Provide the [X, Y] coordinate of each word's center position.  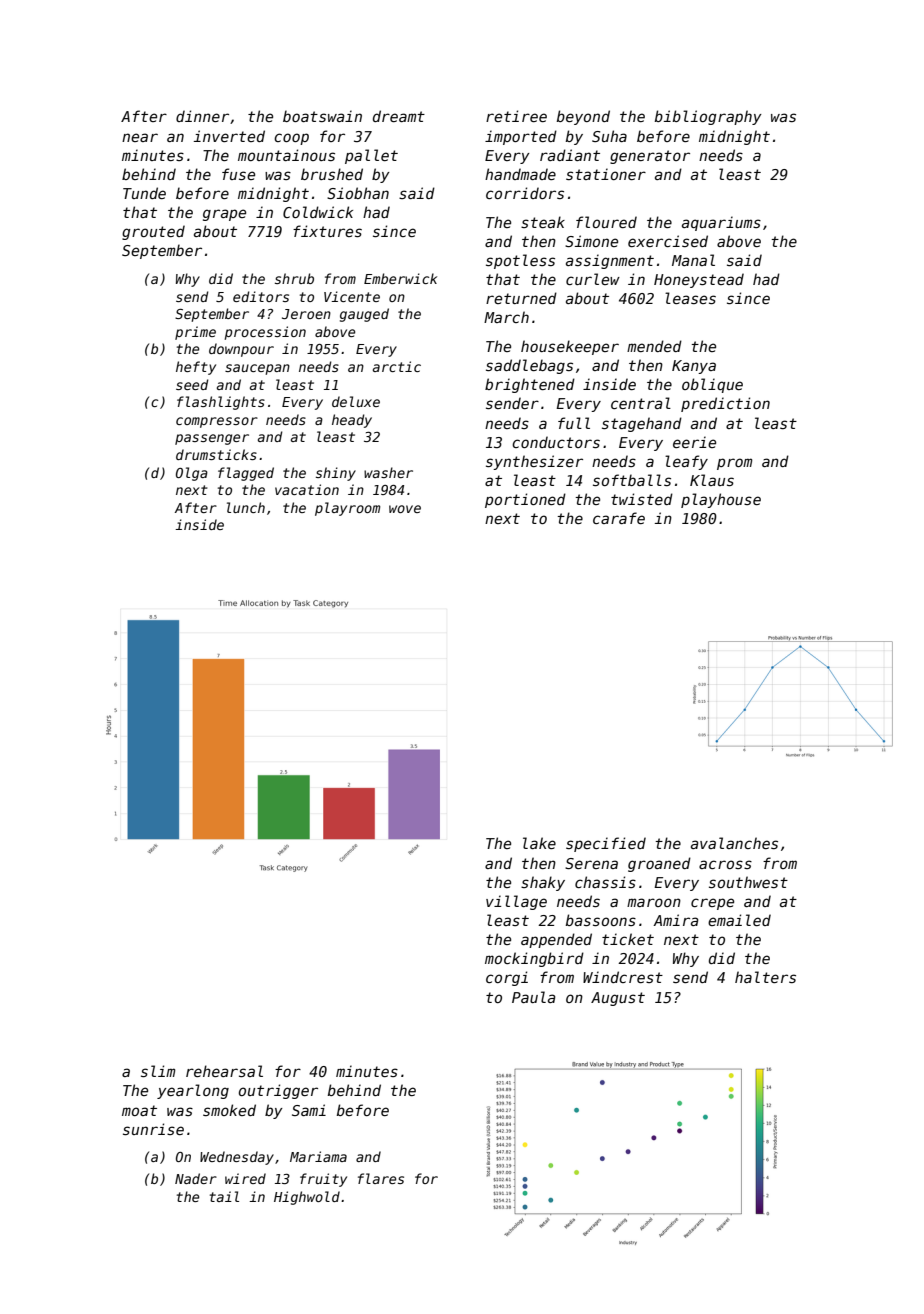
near [140, 137]
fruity [323, 1180]
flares [381, 1178]
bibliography [708, 117]
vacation [307, 489]
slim [158, 1071]
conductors [556, 442]
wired [245, 1178]
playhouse [721, 500]
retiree [516, 116]
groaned [659, 864]
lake [539, 843]
